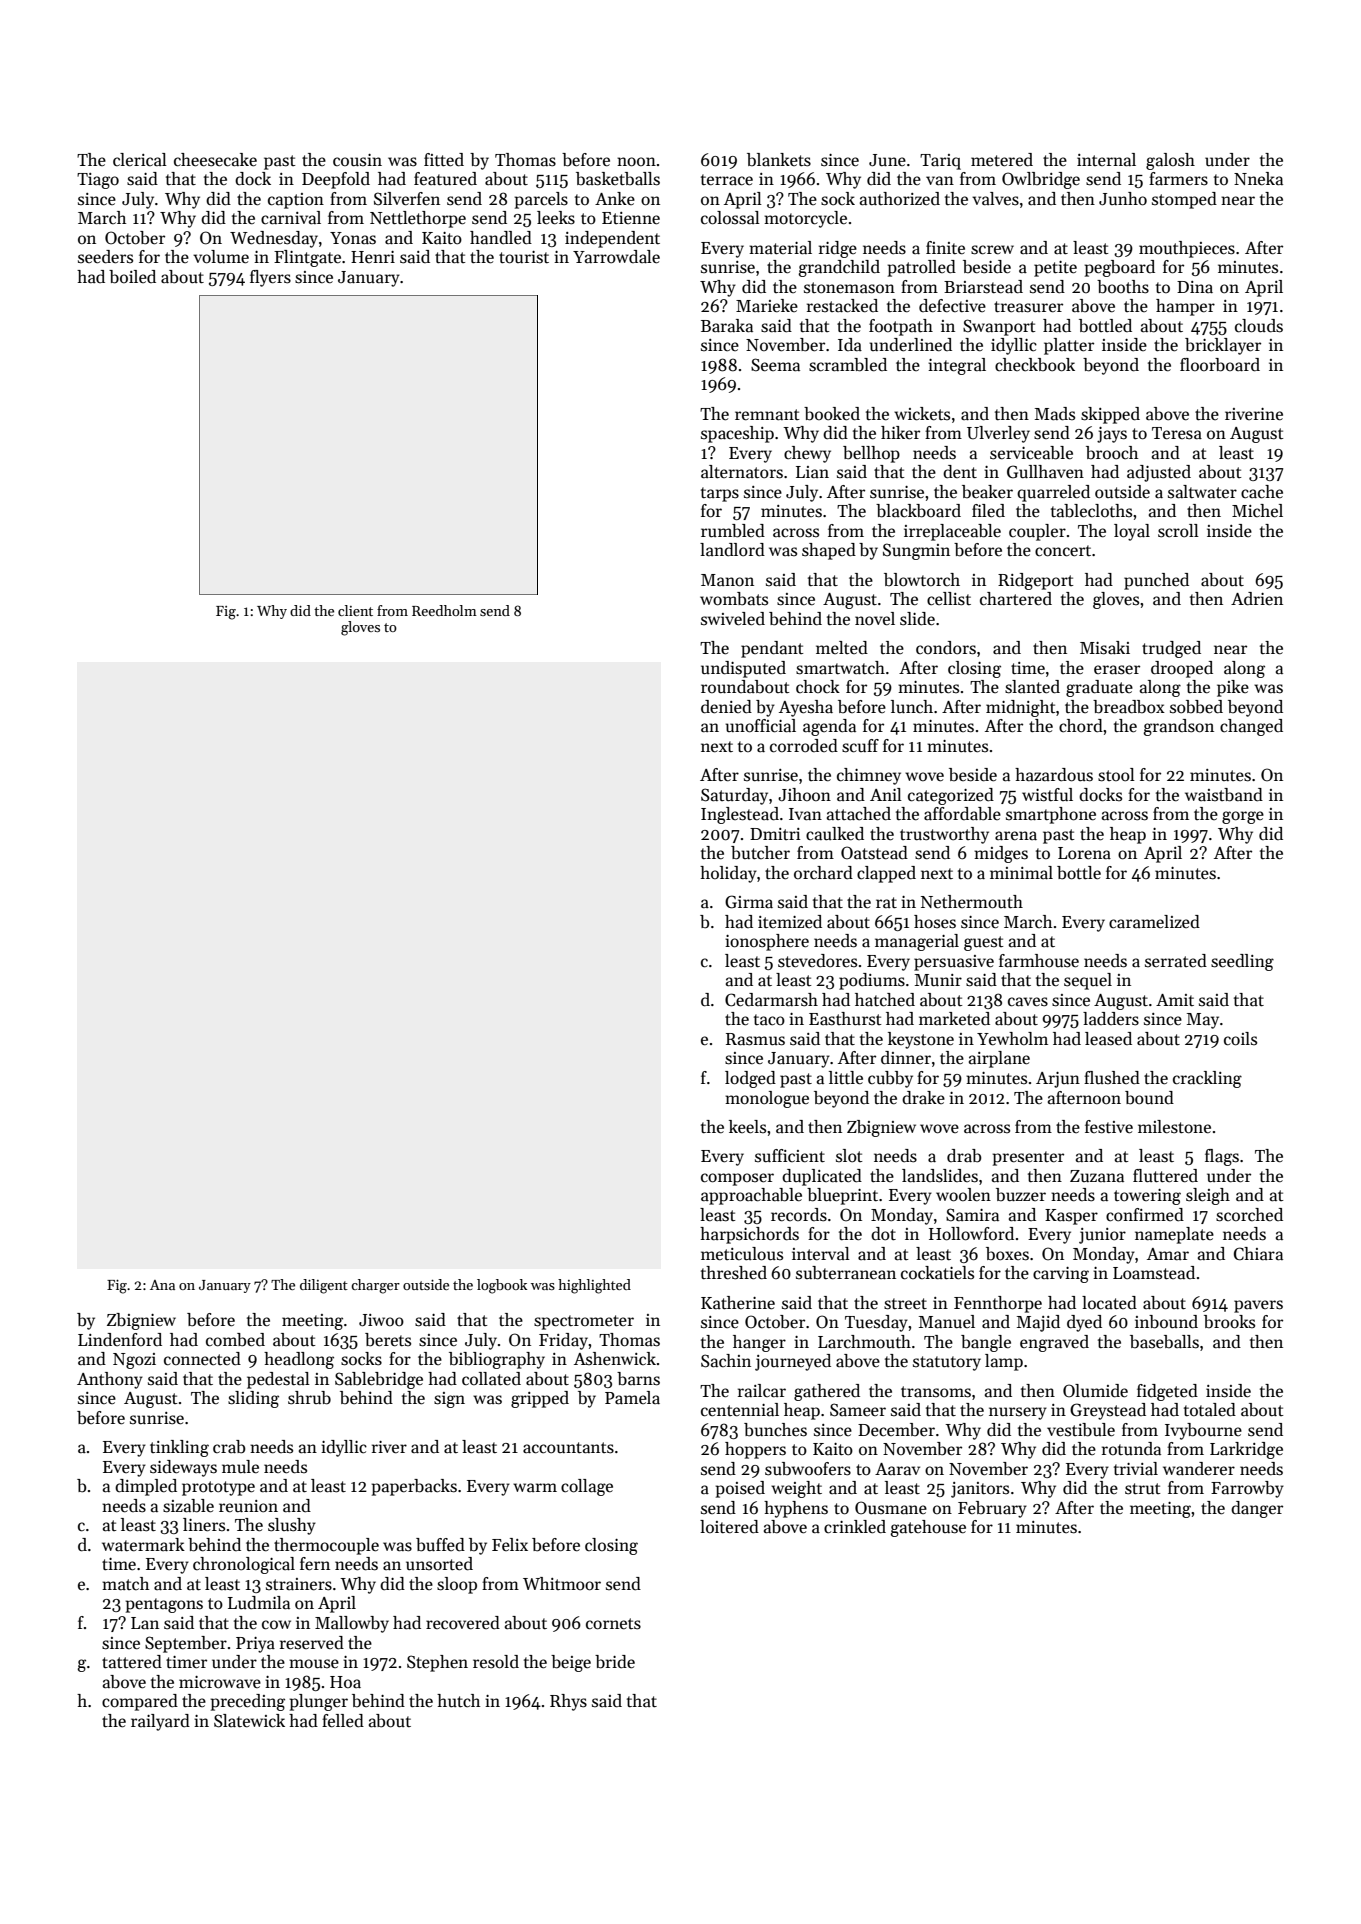 The width and height of the page is (1361, 1924). What do you see at coordinates (568, 1702) in the page?
I see `Rhys` at bounding box center [568, 1702].
